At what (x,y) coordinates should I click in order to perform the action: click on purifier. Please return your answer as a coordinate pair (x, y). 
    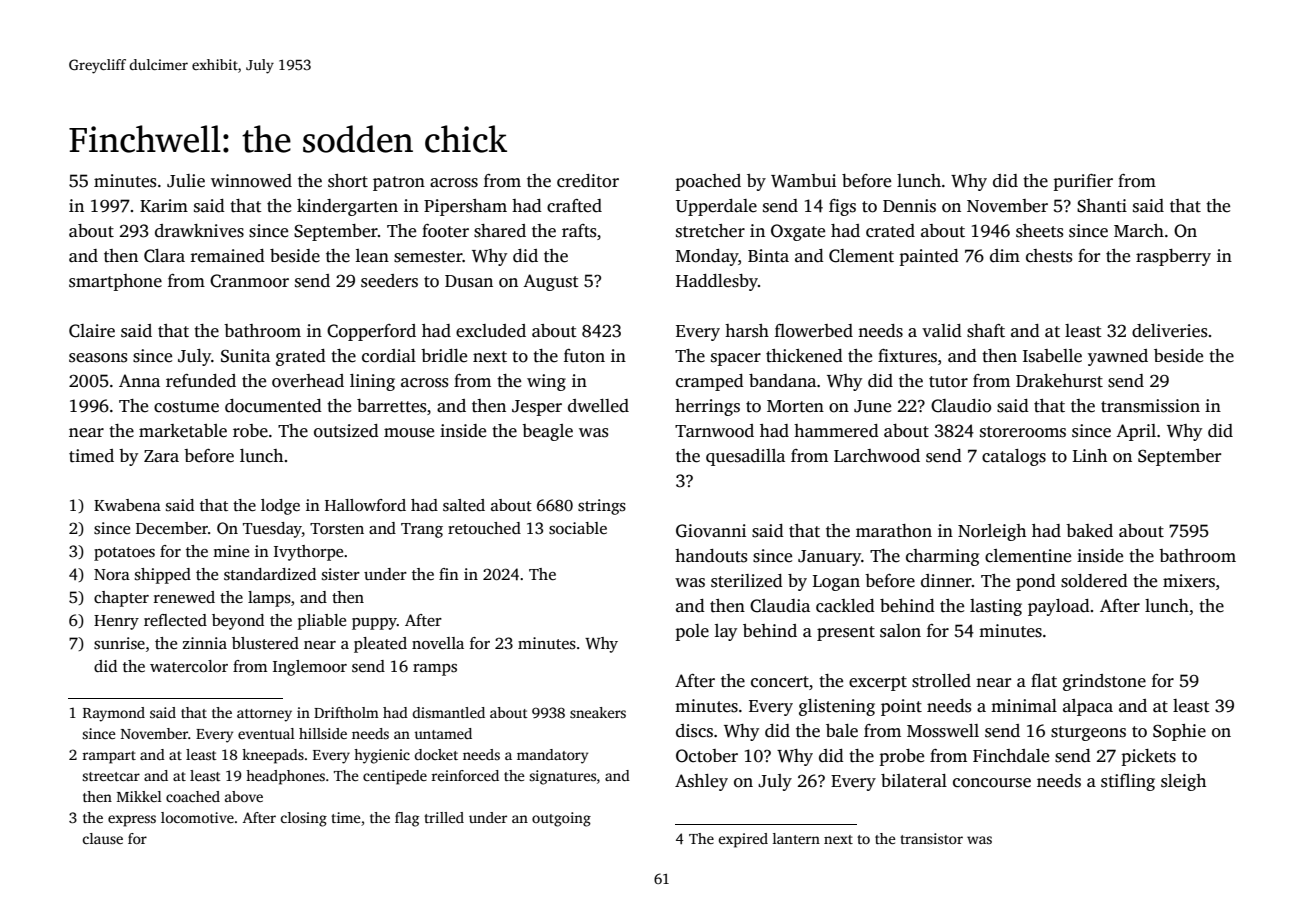
    Looking at the image, I should click on (1083, 182).
